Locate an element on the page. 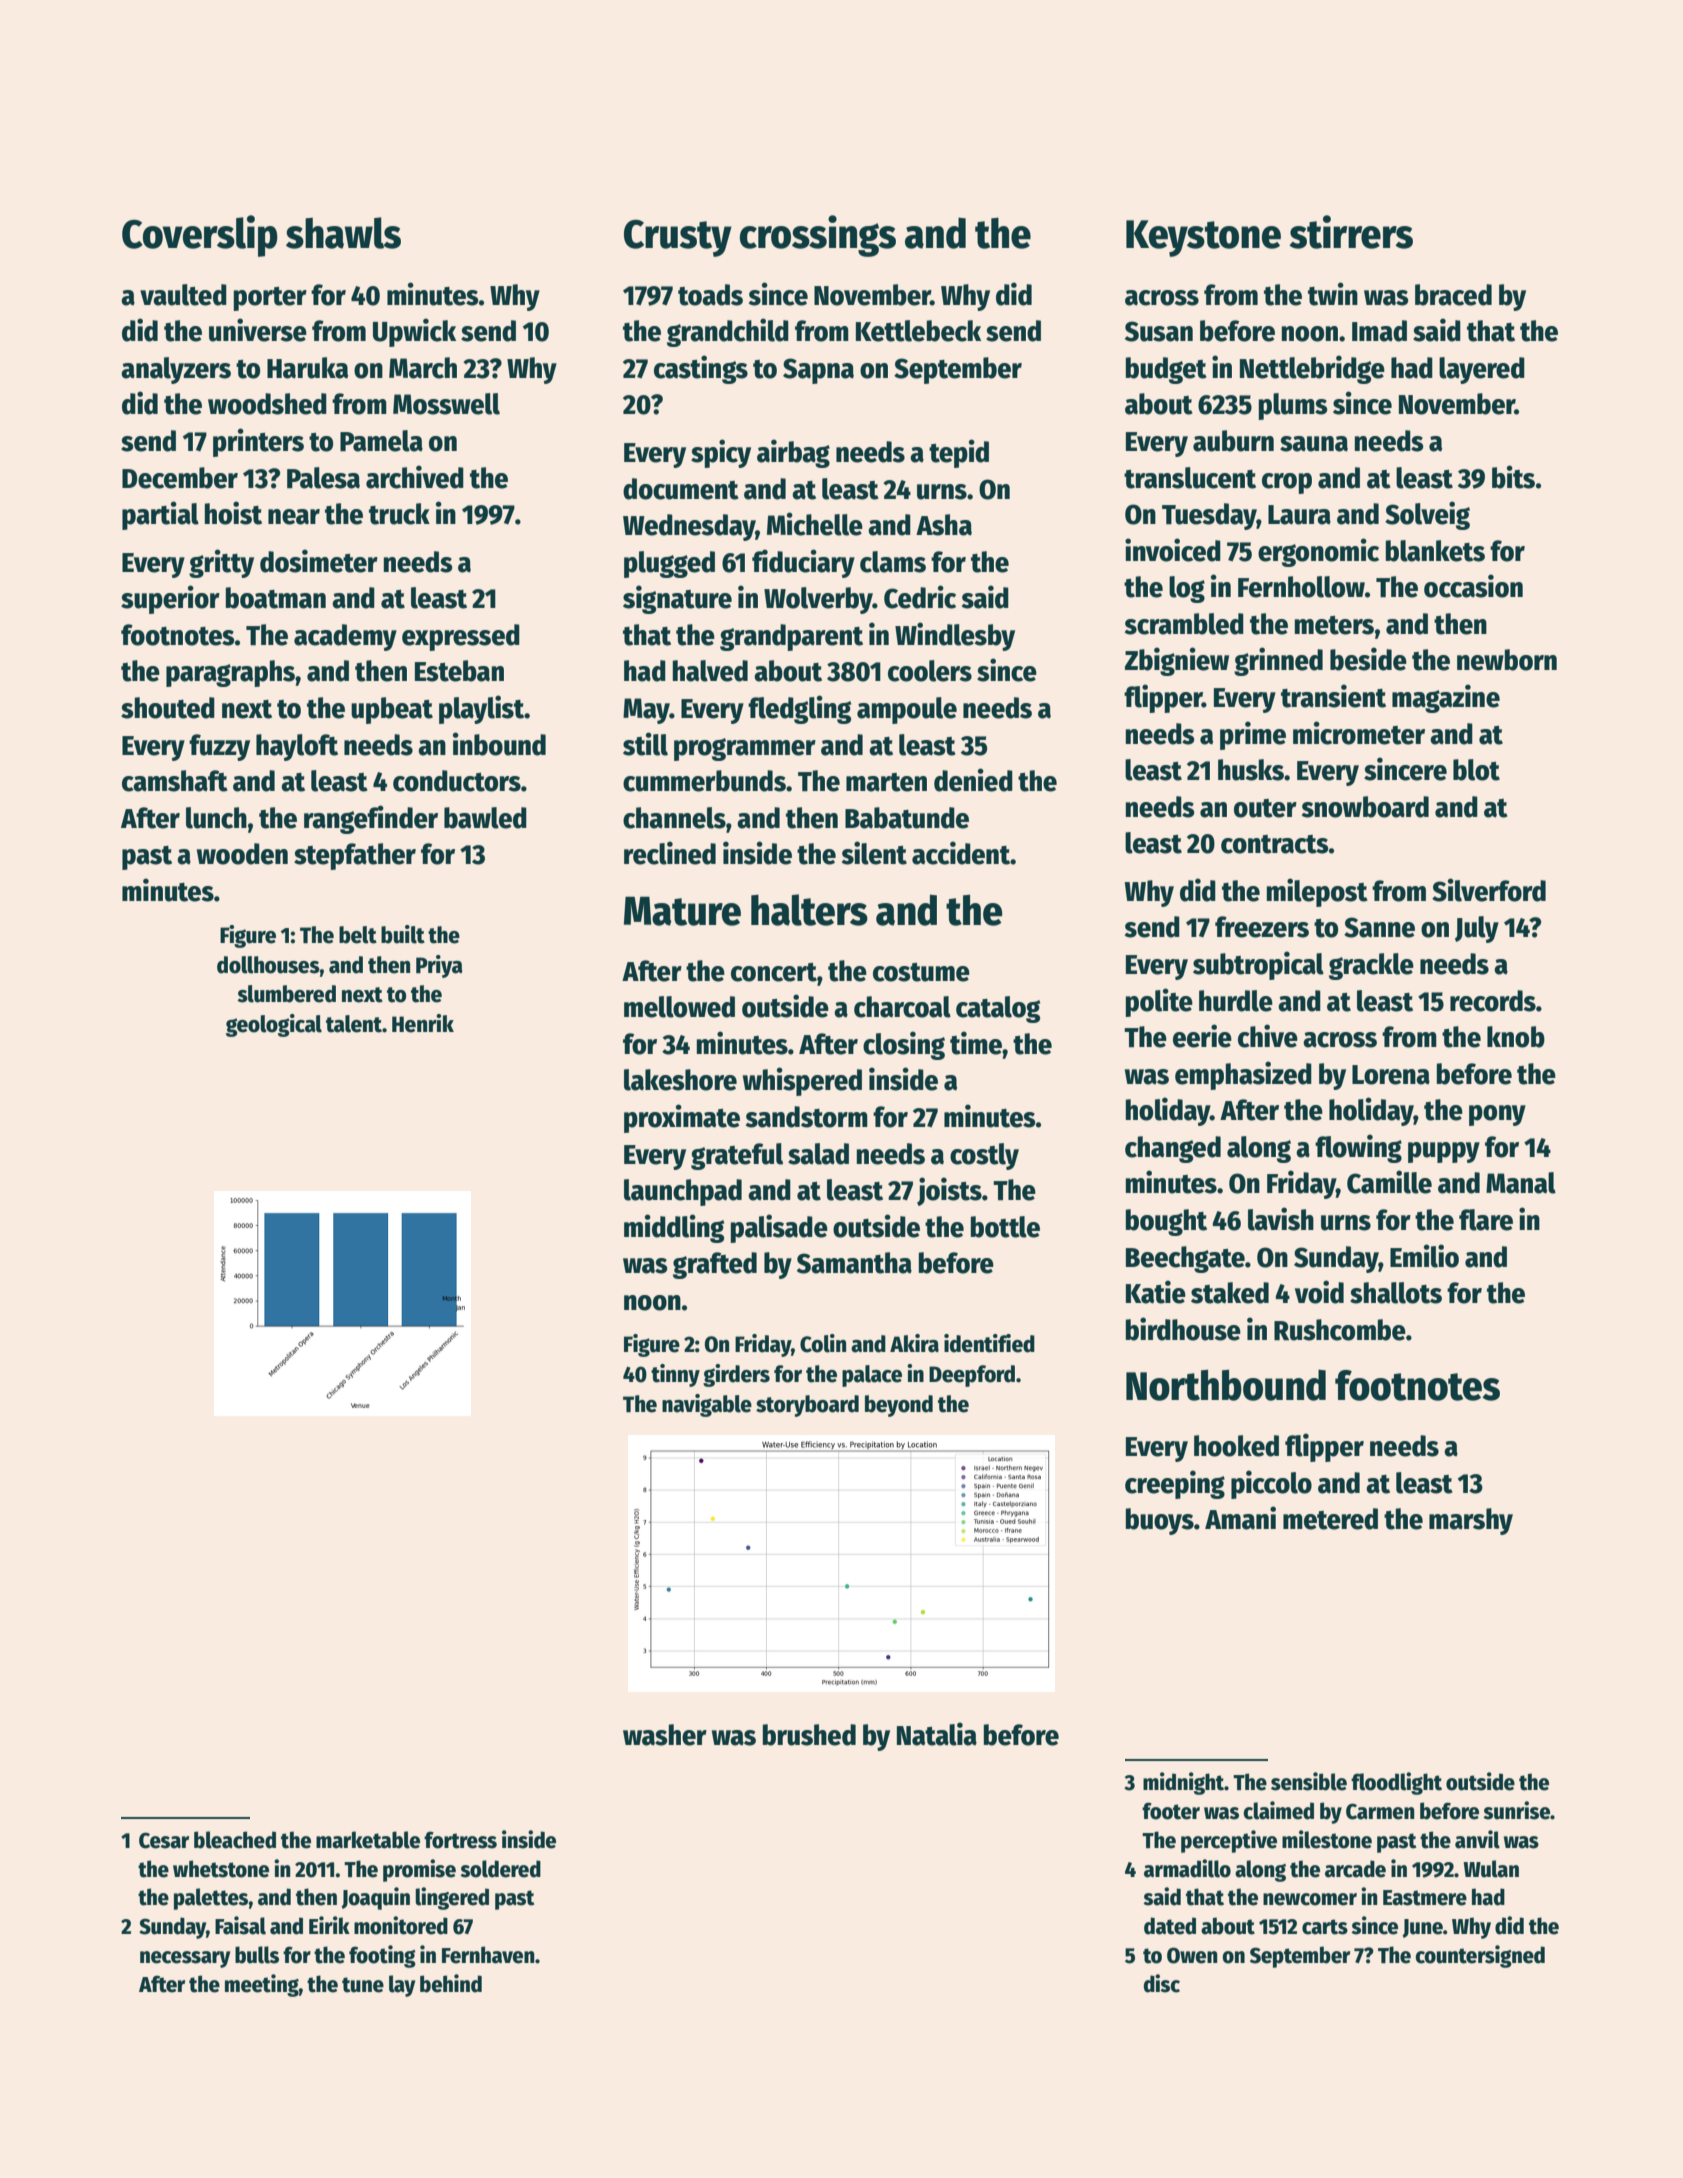  Henrik is located at coordinates (423, 1023).
